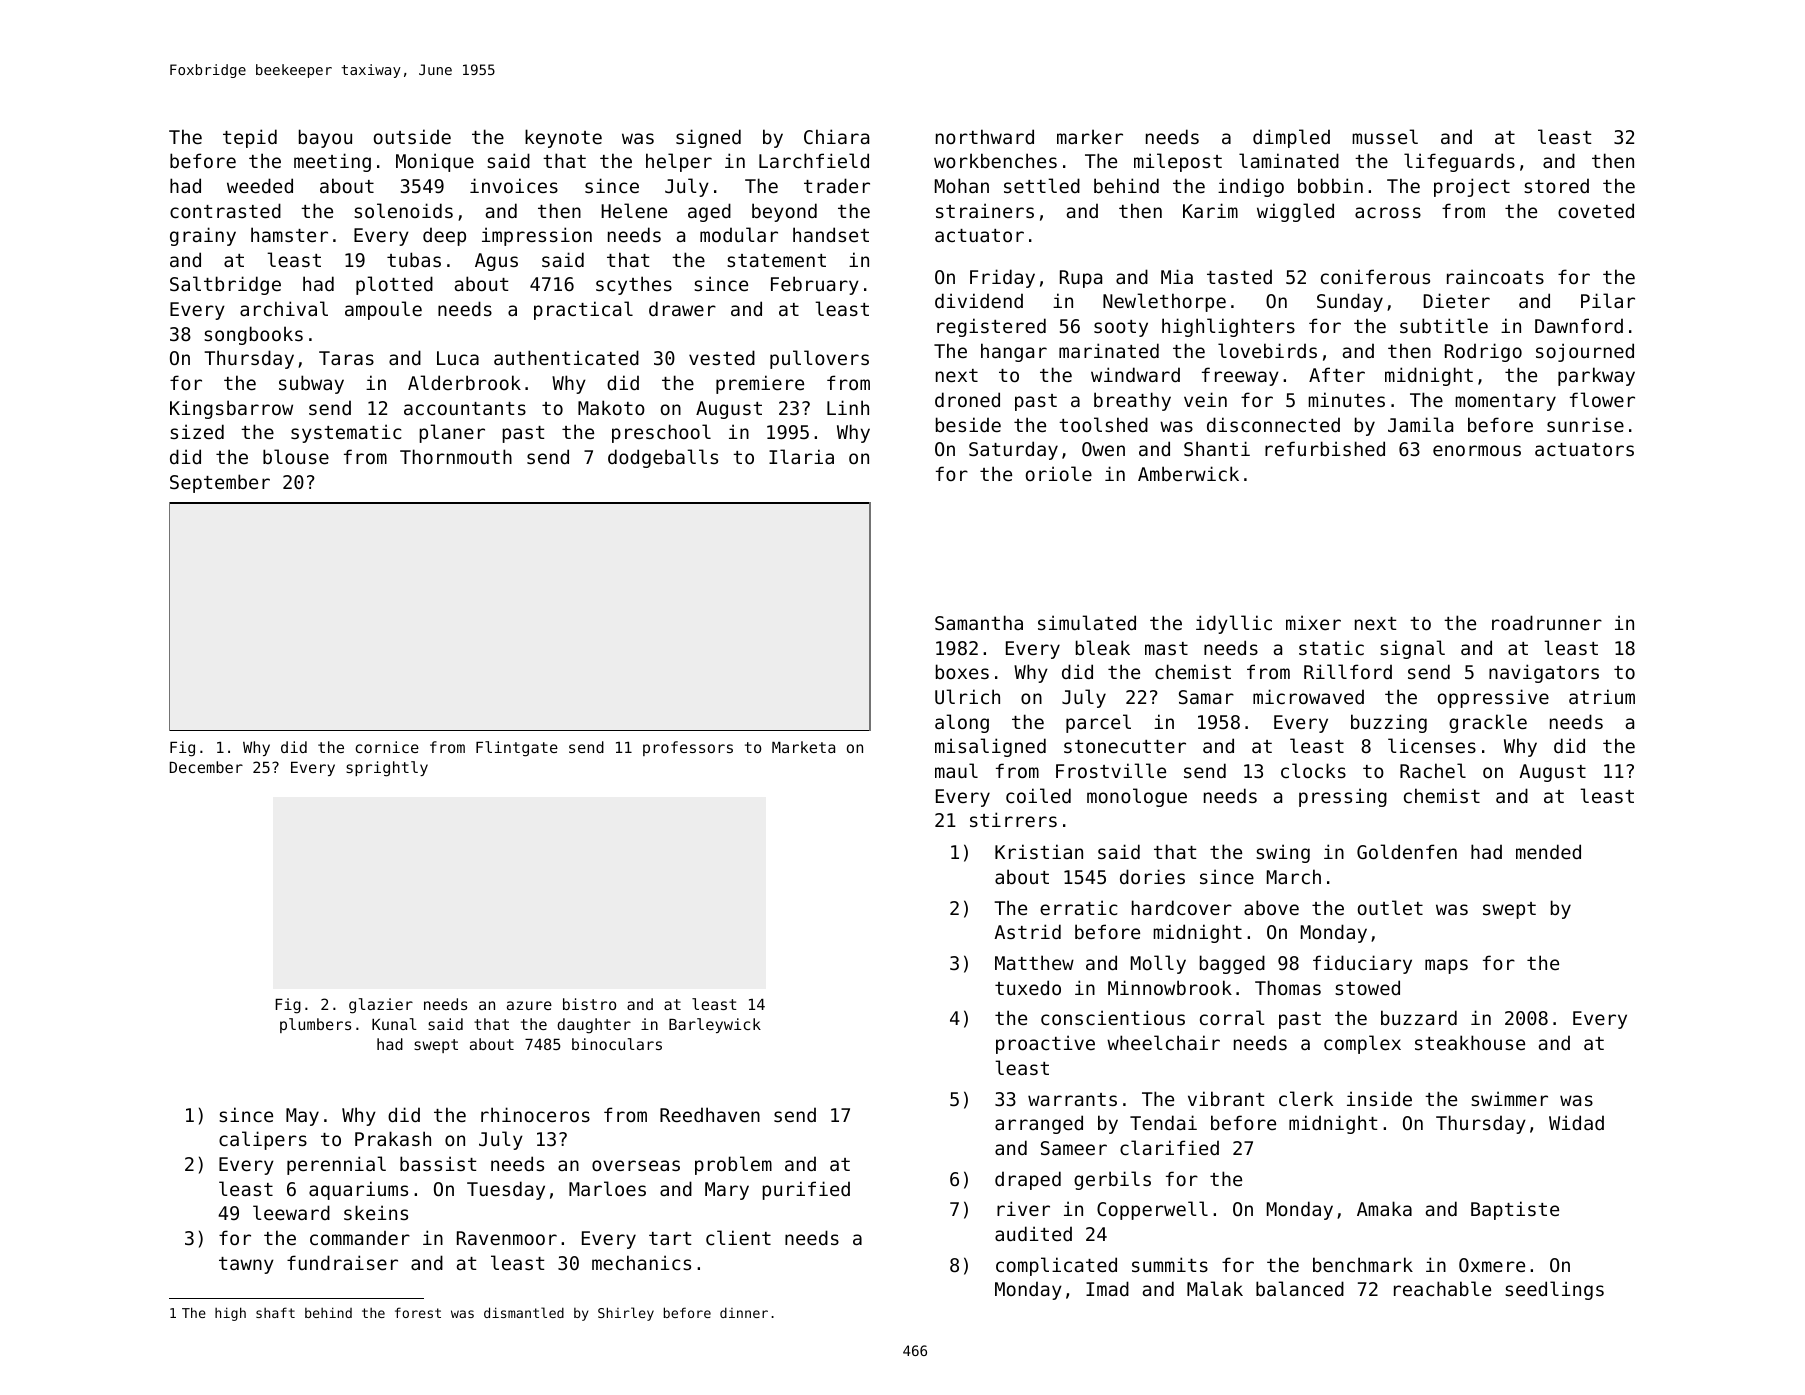 This image has width=1805, height=1395. Describe the element at coordinates (1470, 1042) in the image. I see `steakhouse` at that location.
